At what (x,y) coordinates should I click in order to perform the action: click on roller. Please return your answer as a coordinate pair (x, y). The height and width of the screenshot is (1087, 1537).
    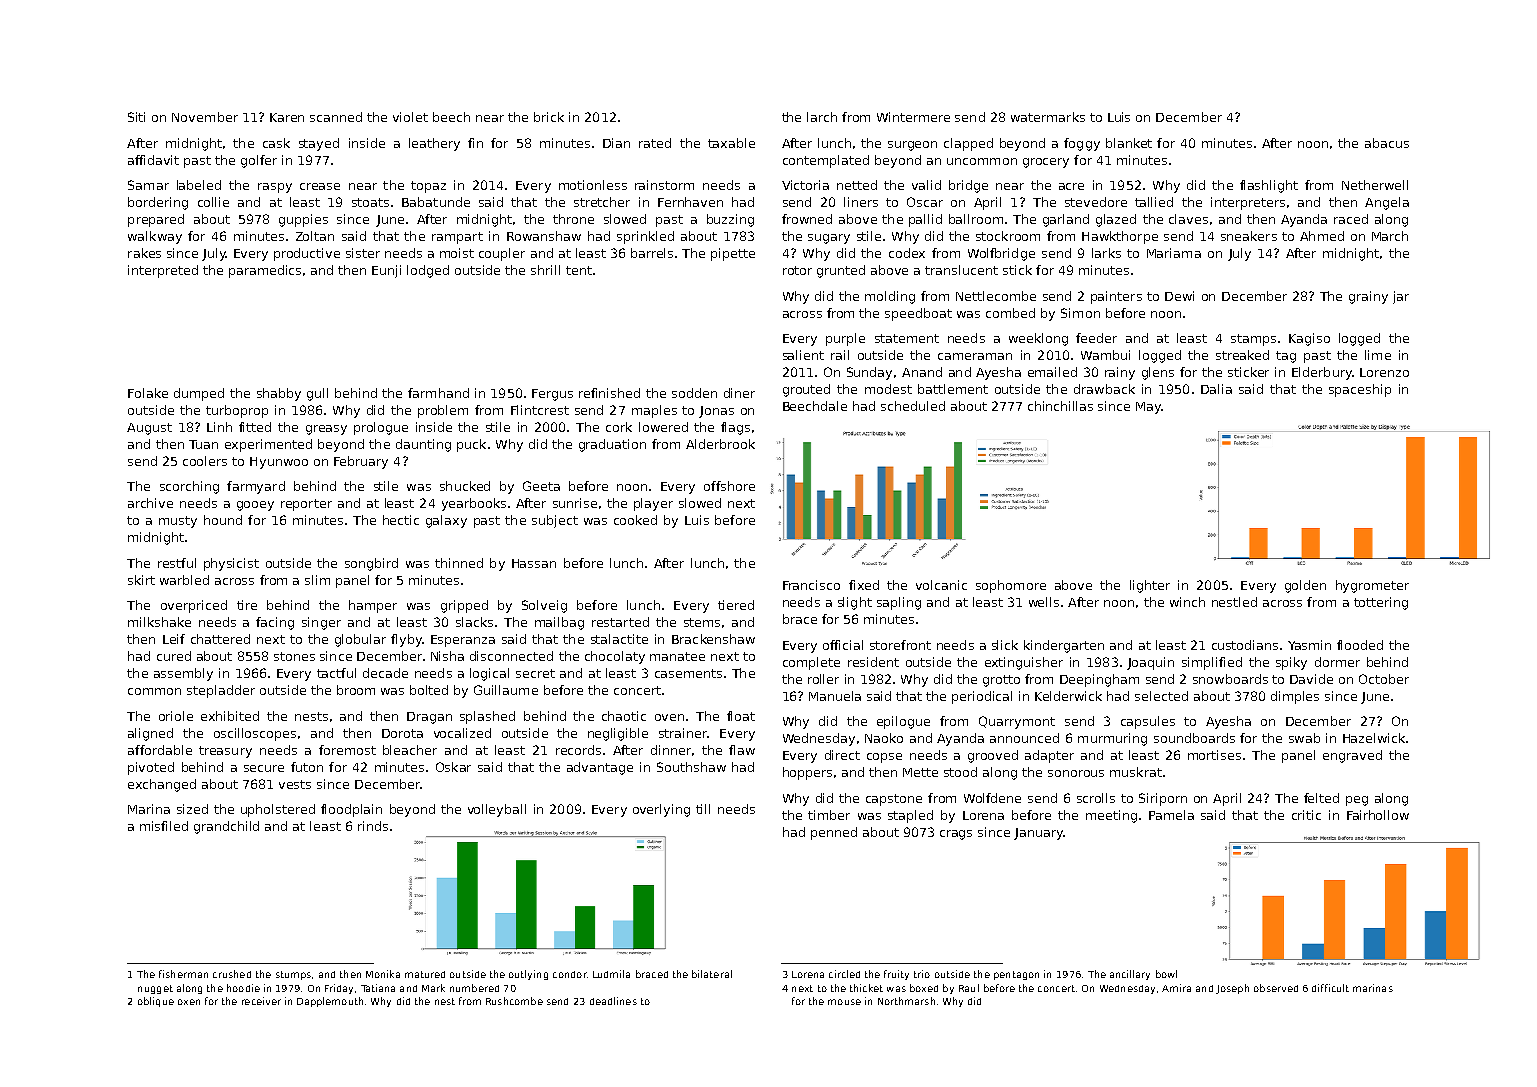
    Looking at the image, I should click on (823, 679).
